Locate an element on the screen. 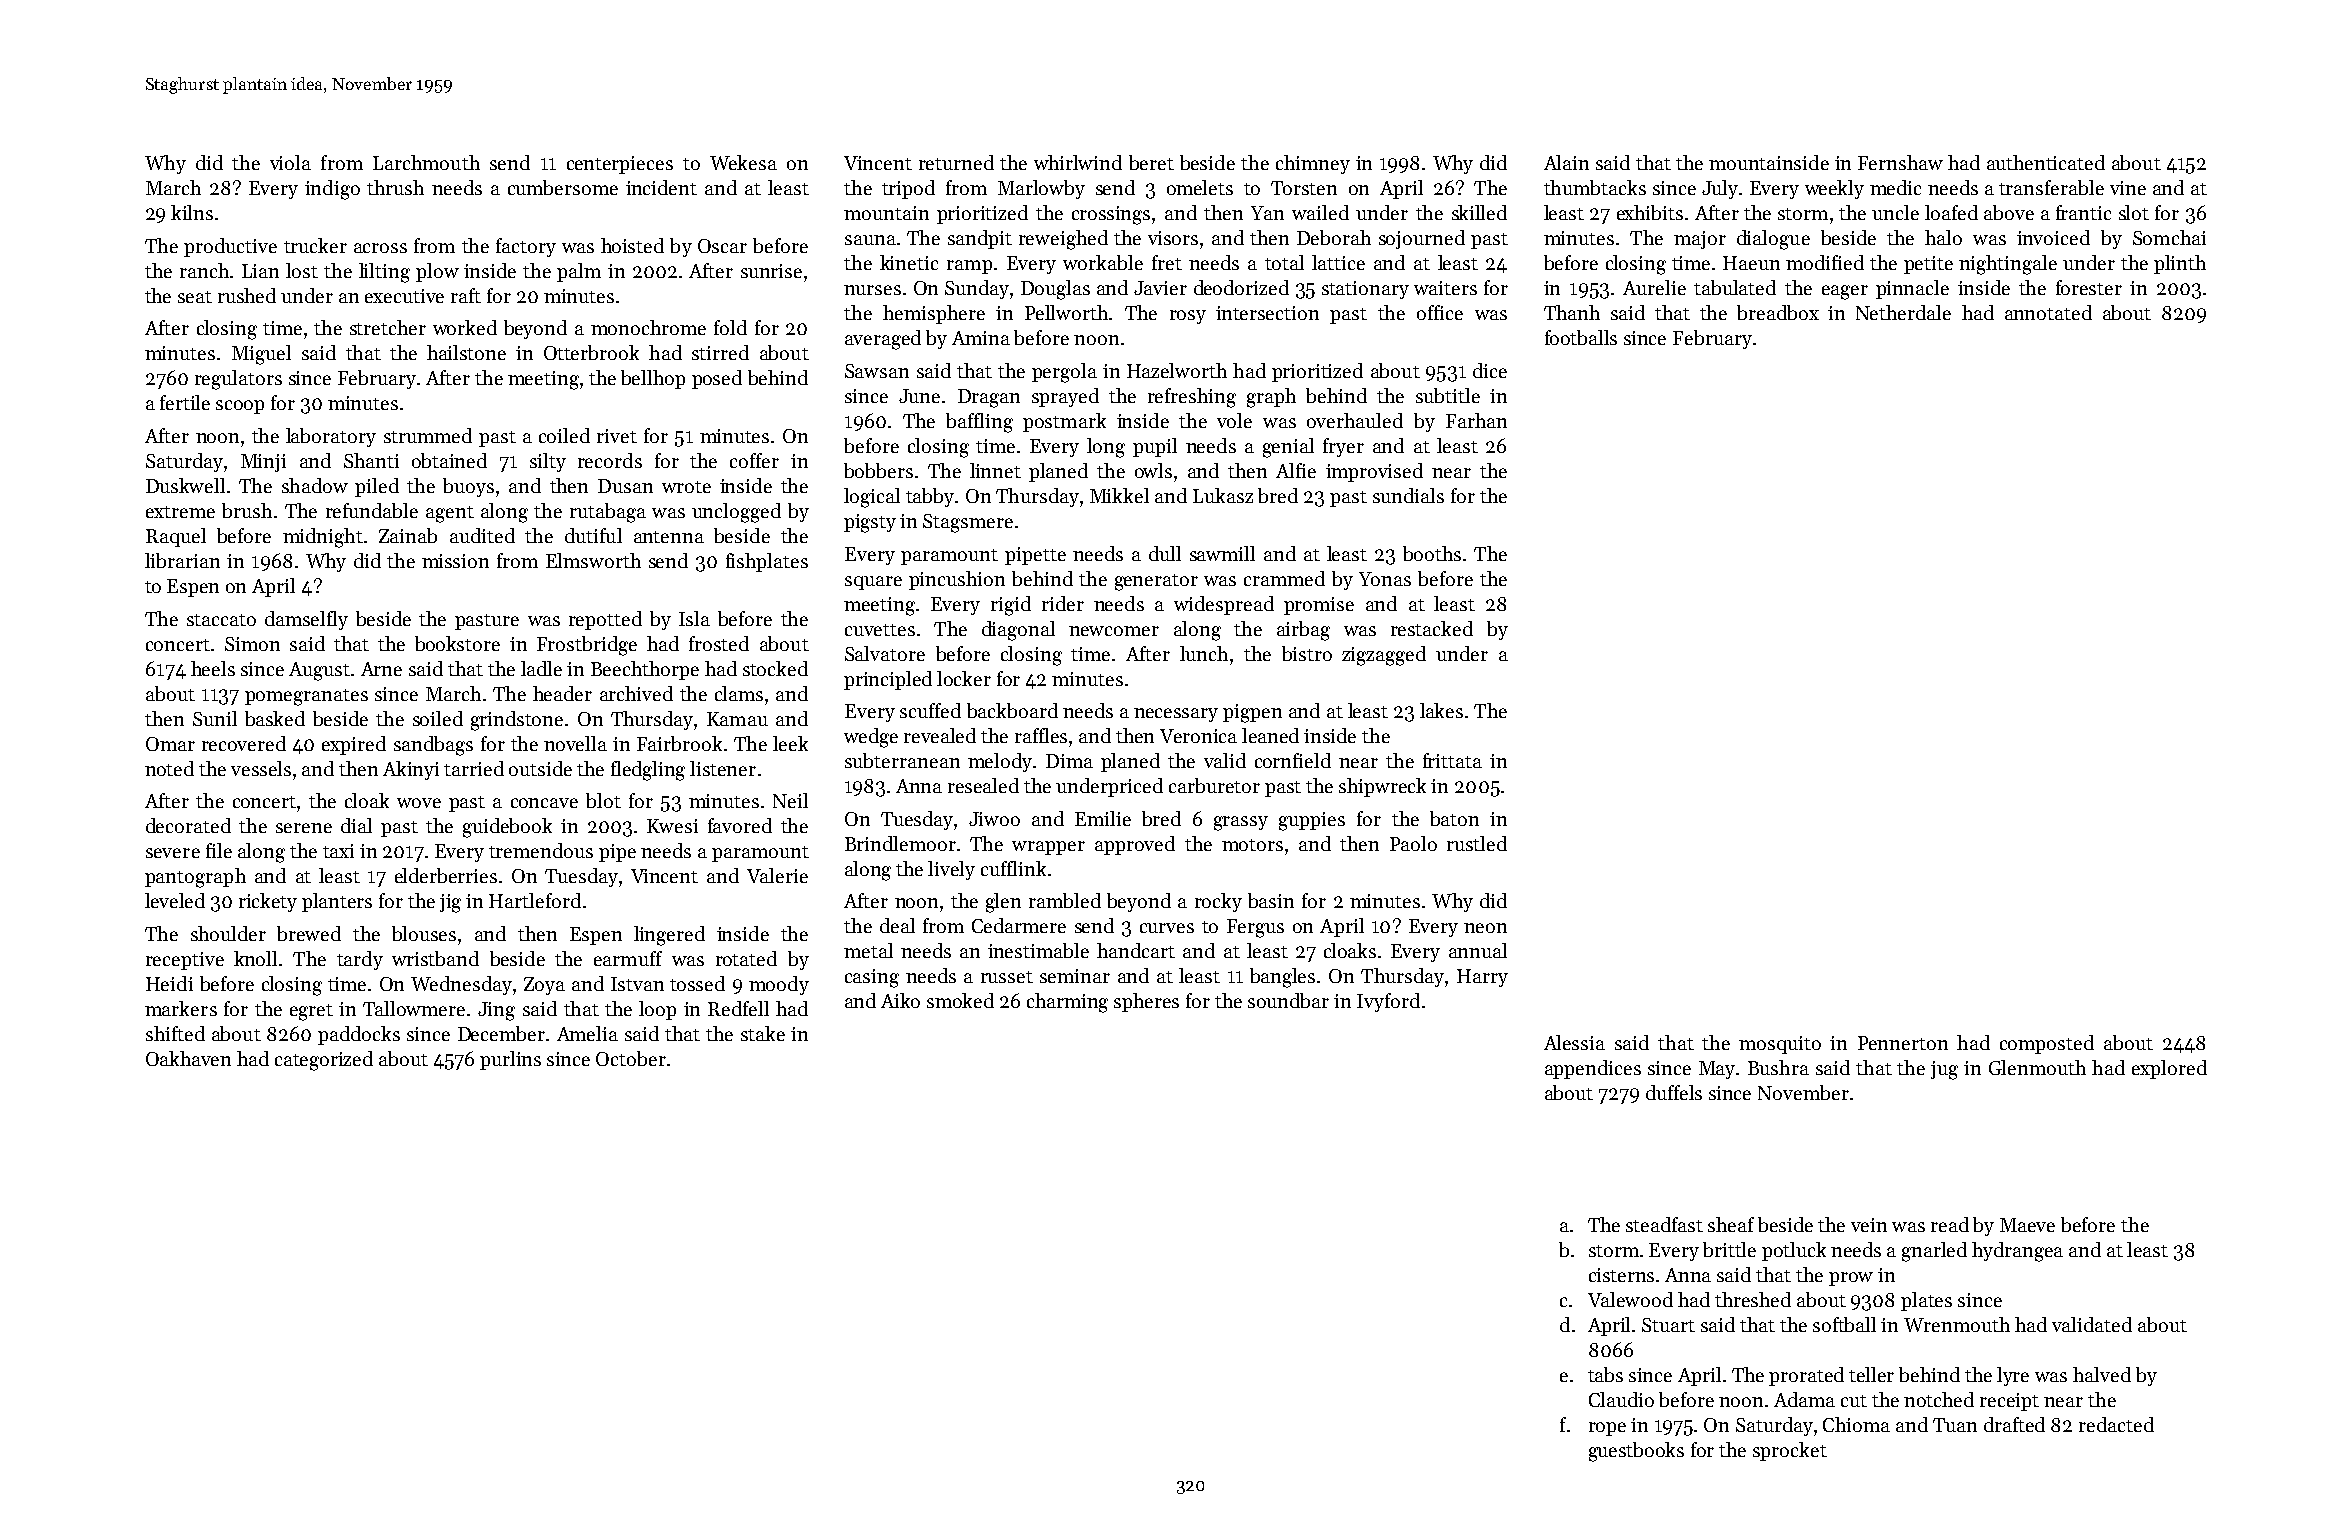 The height and width of the screenshot is (1522, 2352). charming is located at coordinates (1067, 1003).
